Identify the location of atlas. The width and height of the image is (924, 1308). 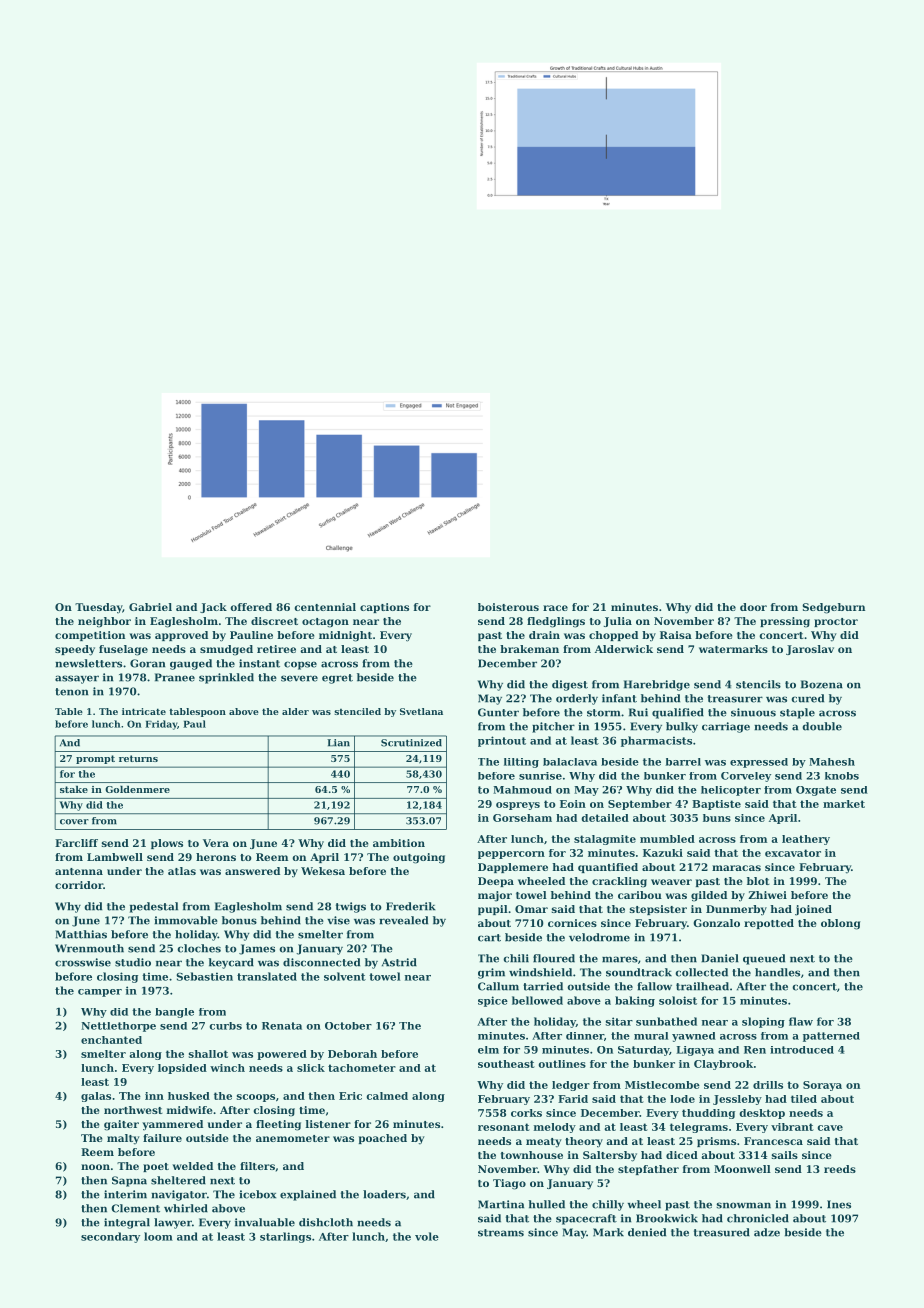
(182, 871).
